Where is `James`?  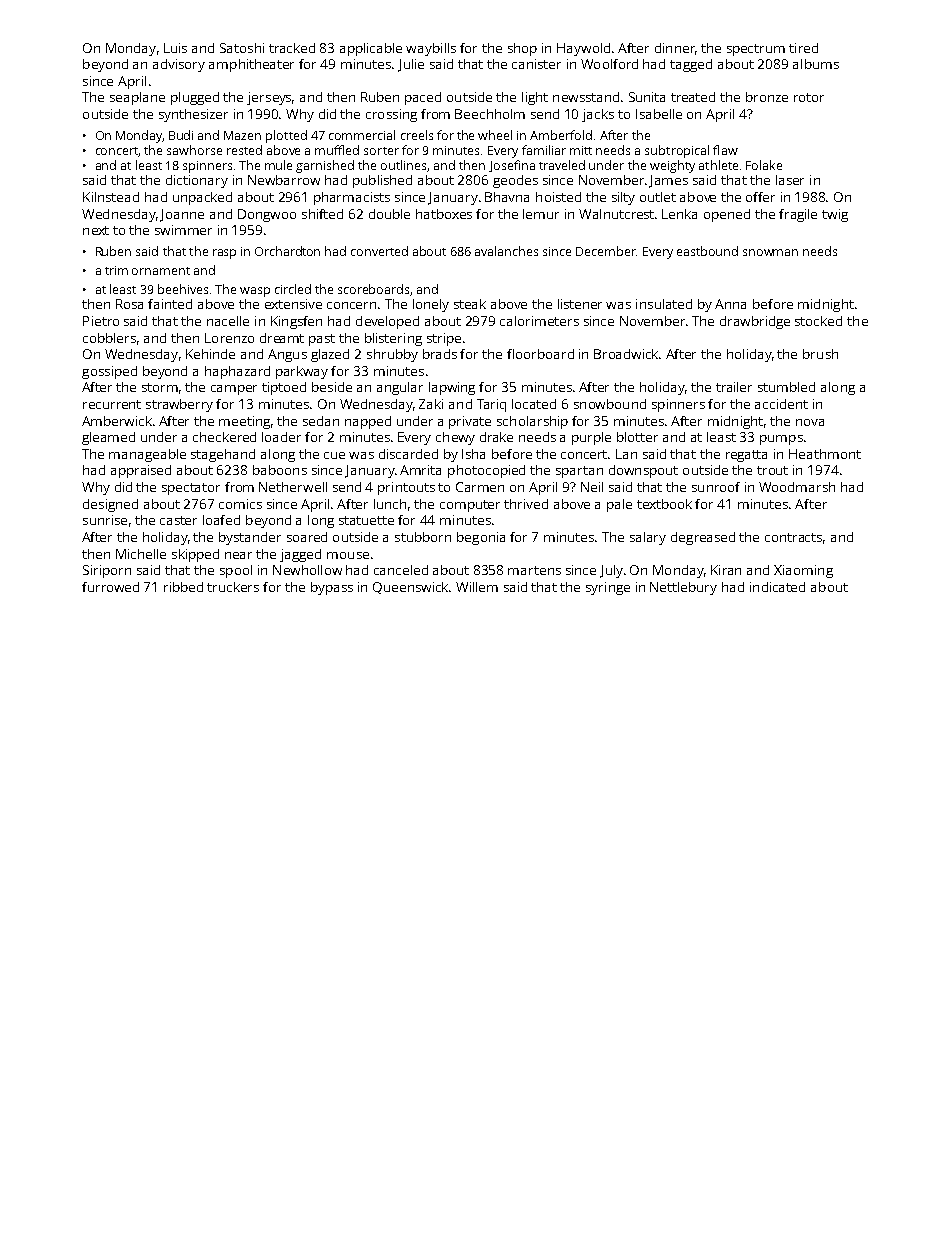
James is located at coordinates (668, 181).
